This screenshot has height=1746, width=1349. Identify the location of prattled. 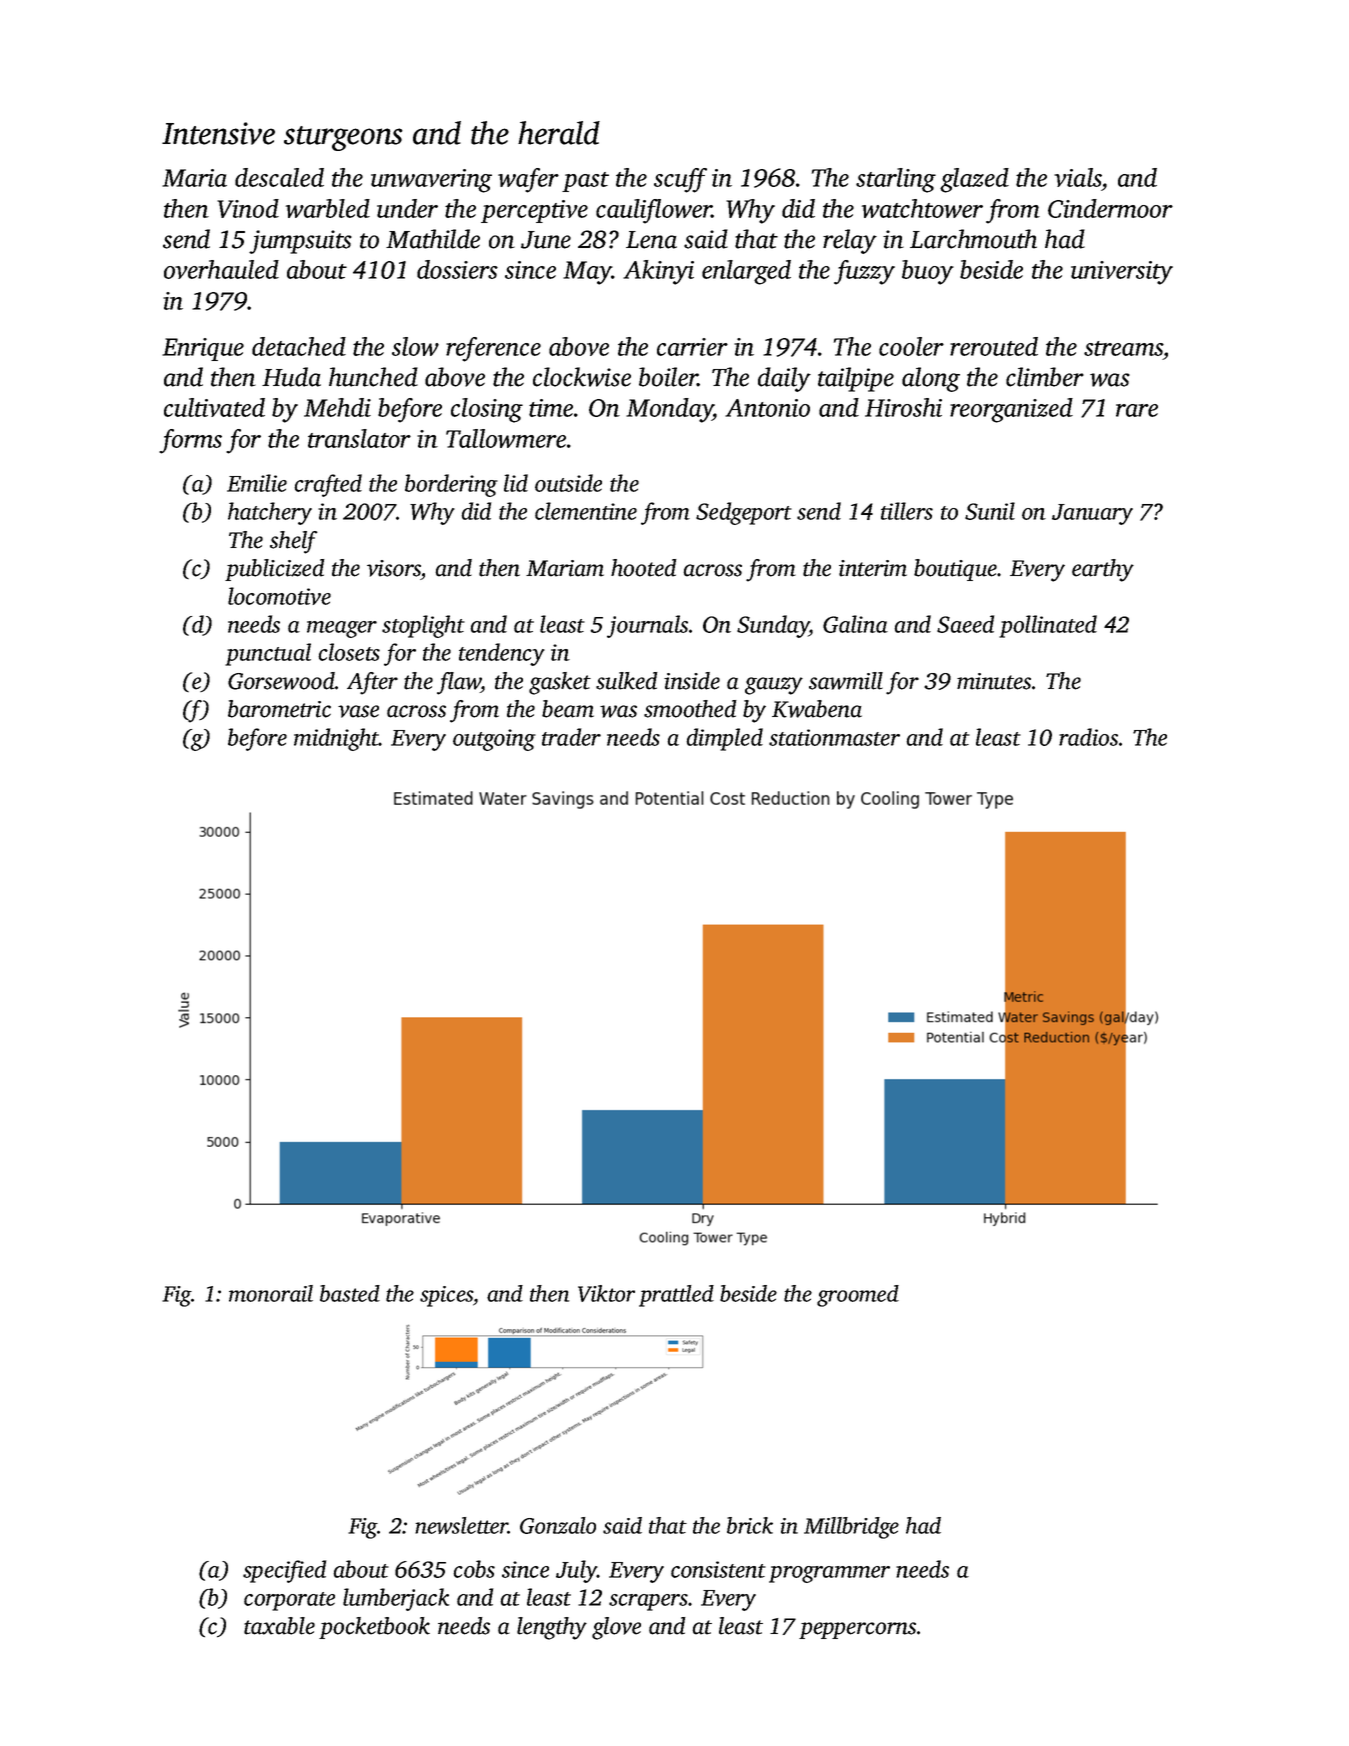
(676, 1296).
